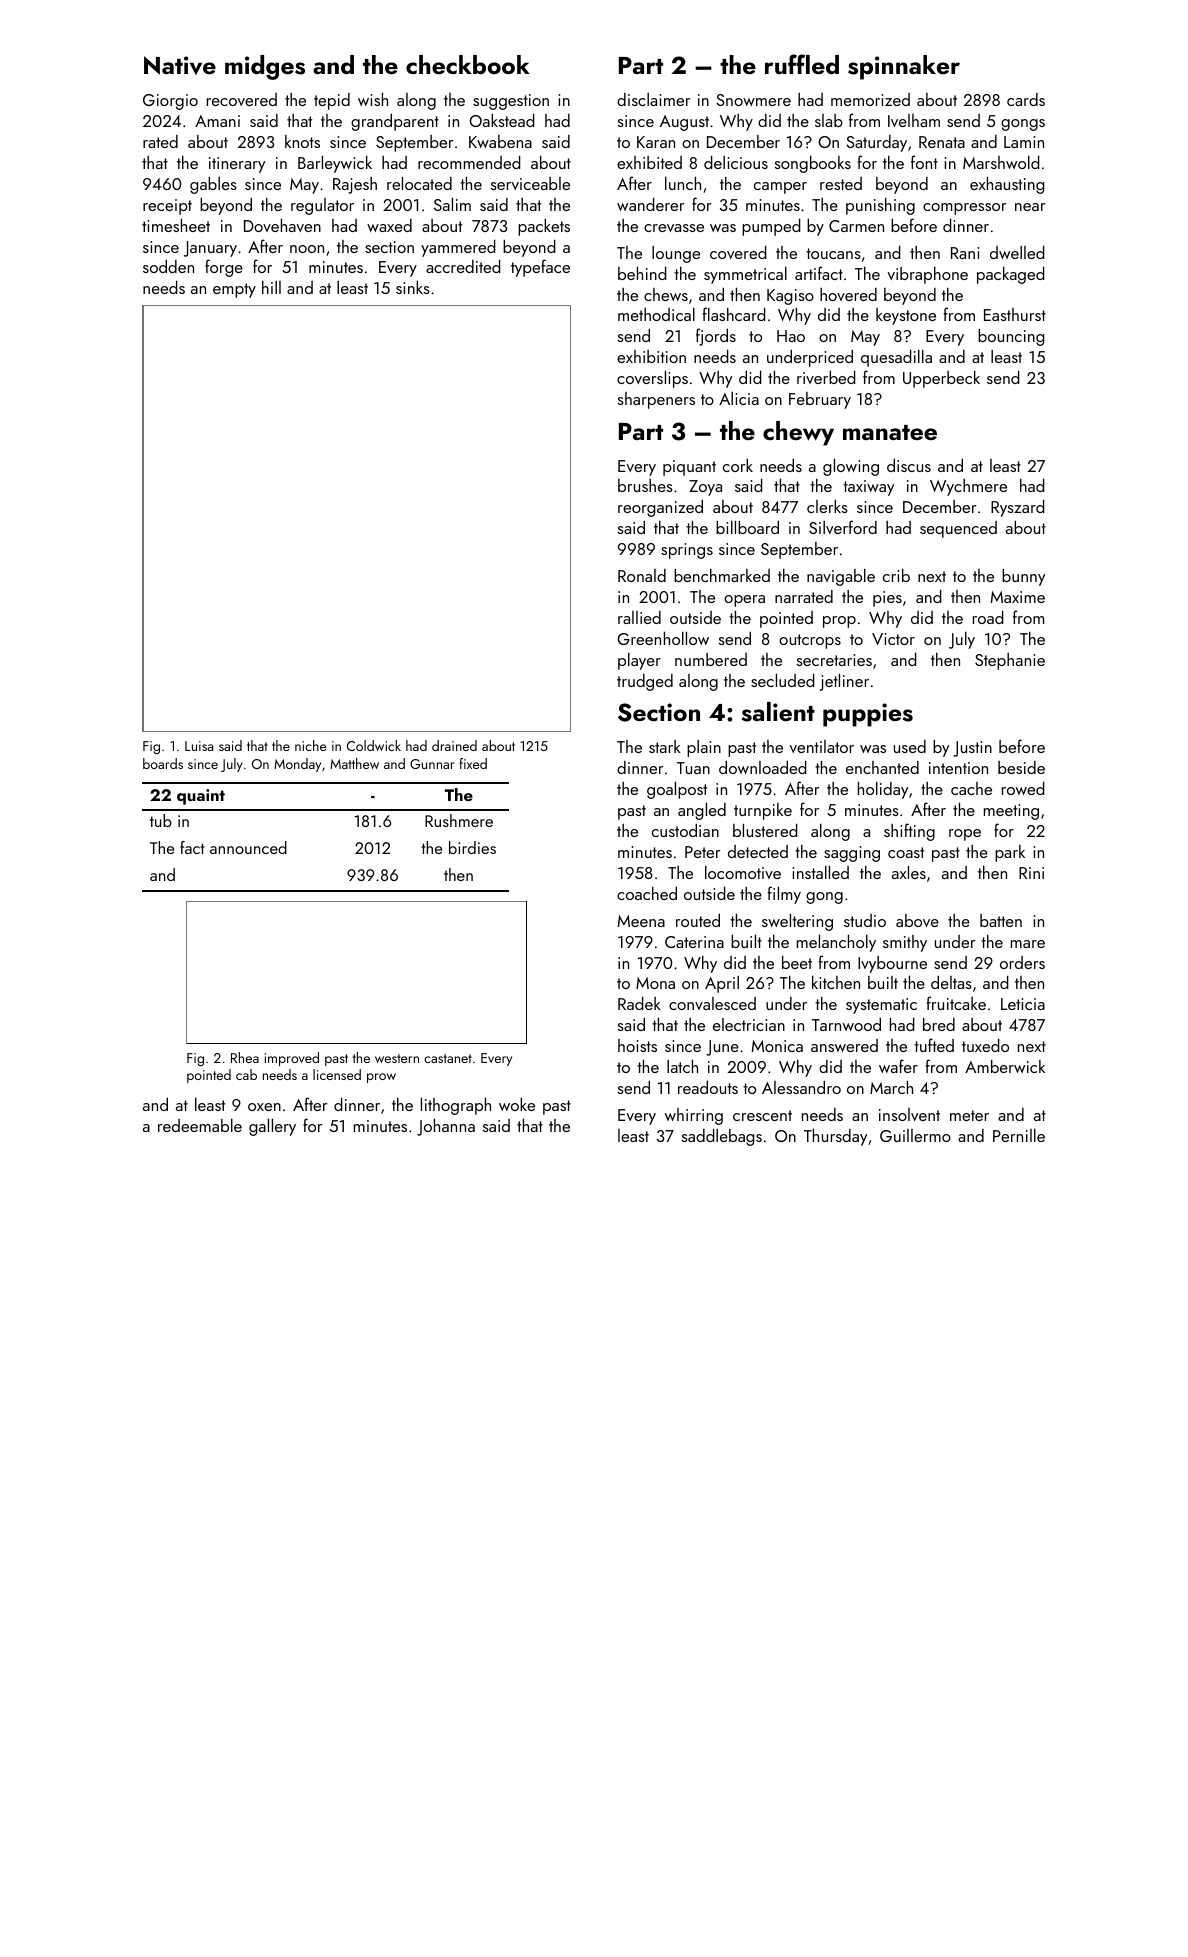 This image has width=1188, height=1957. Describe the element at coordinates (641, 921) in the image. I see `Meena` at that location.
